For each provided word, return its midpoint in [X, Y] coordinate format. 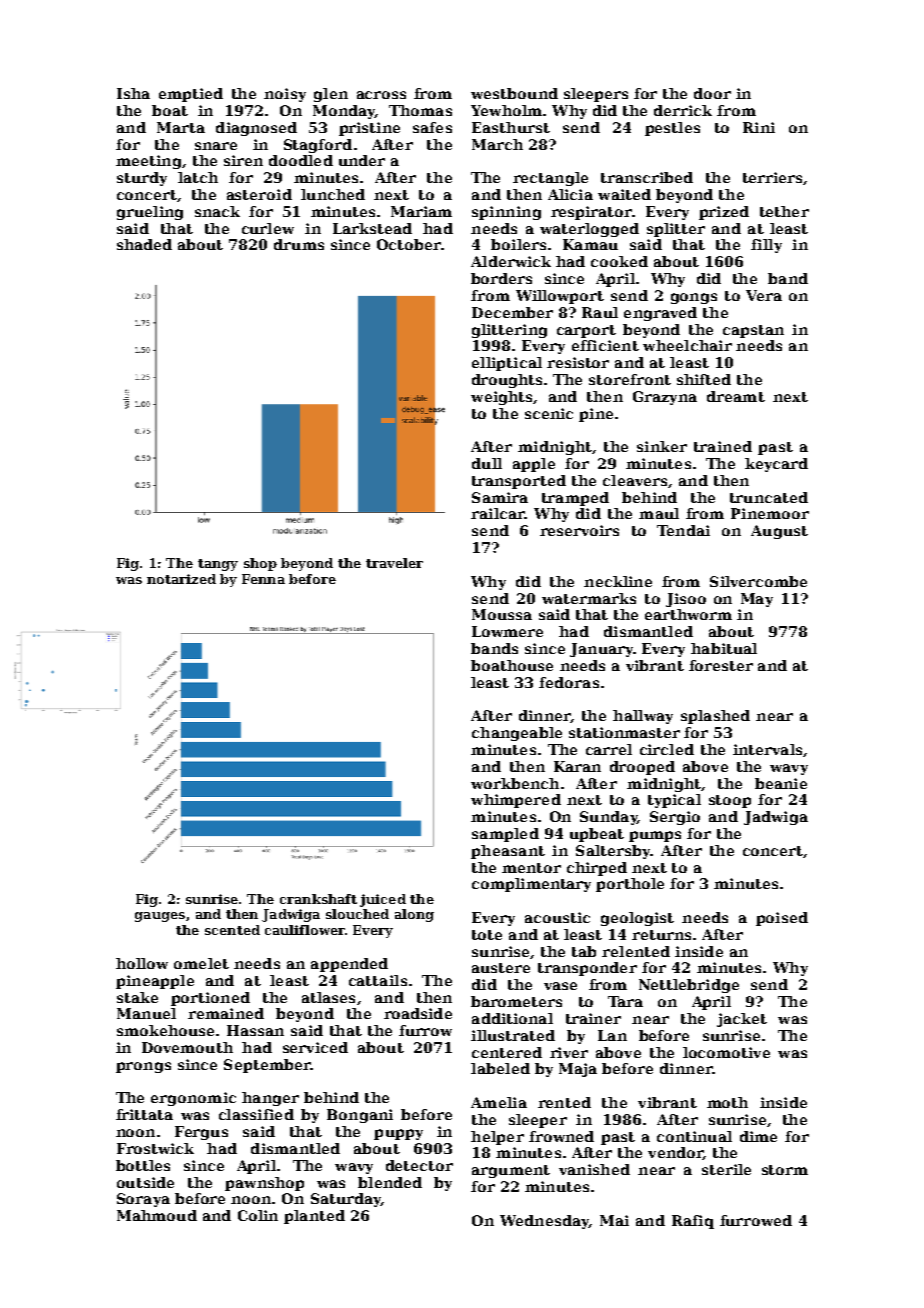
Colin [258, 1215]
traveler [394, 563]
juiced [383, 900]
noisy [285, 95]
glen [331, 95]
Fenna [263, 579]
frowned [561, 1136]
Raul [600, 312]
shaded [144, 244]
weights [501, 398]
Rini [759, 127]
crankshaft [318, 899]
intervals [767, 749]
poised [782, 919]
